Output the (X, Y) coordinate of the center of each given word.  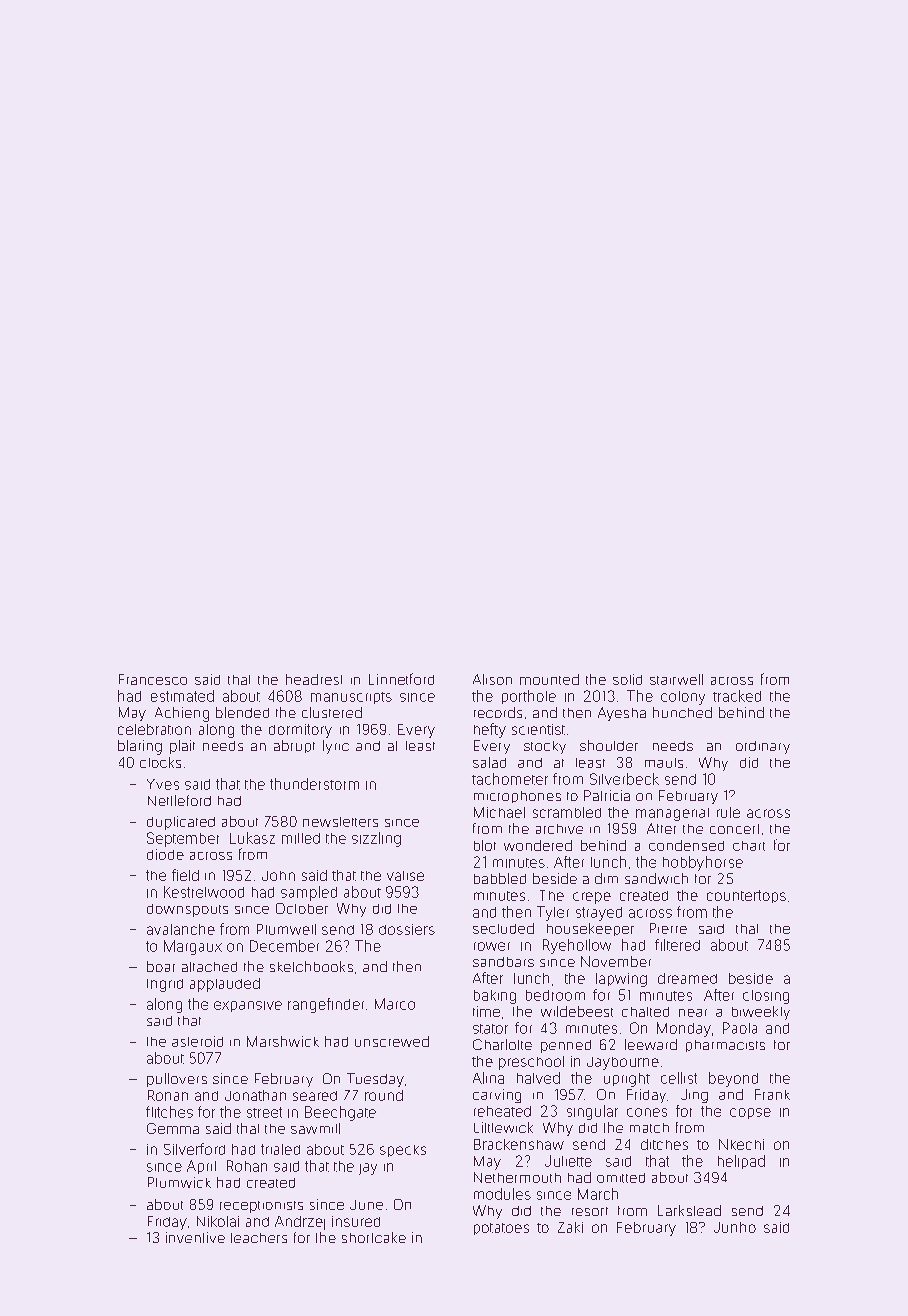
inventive (195, 1237)
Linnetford (401, 679)
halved (538, 1078)
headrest (314, 679)
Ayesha (622, 714)
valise (405, 876)
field (185, 875)
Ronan (168, 1095)
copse (750, 1113)
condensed (686, 845)
